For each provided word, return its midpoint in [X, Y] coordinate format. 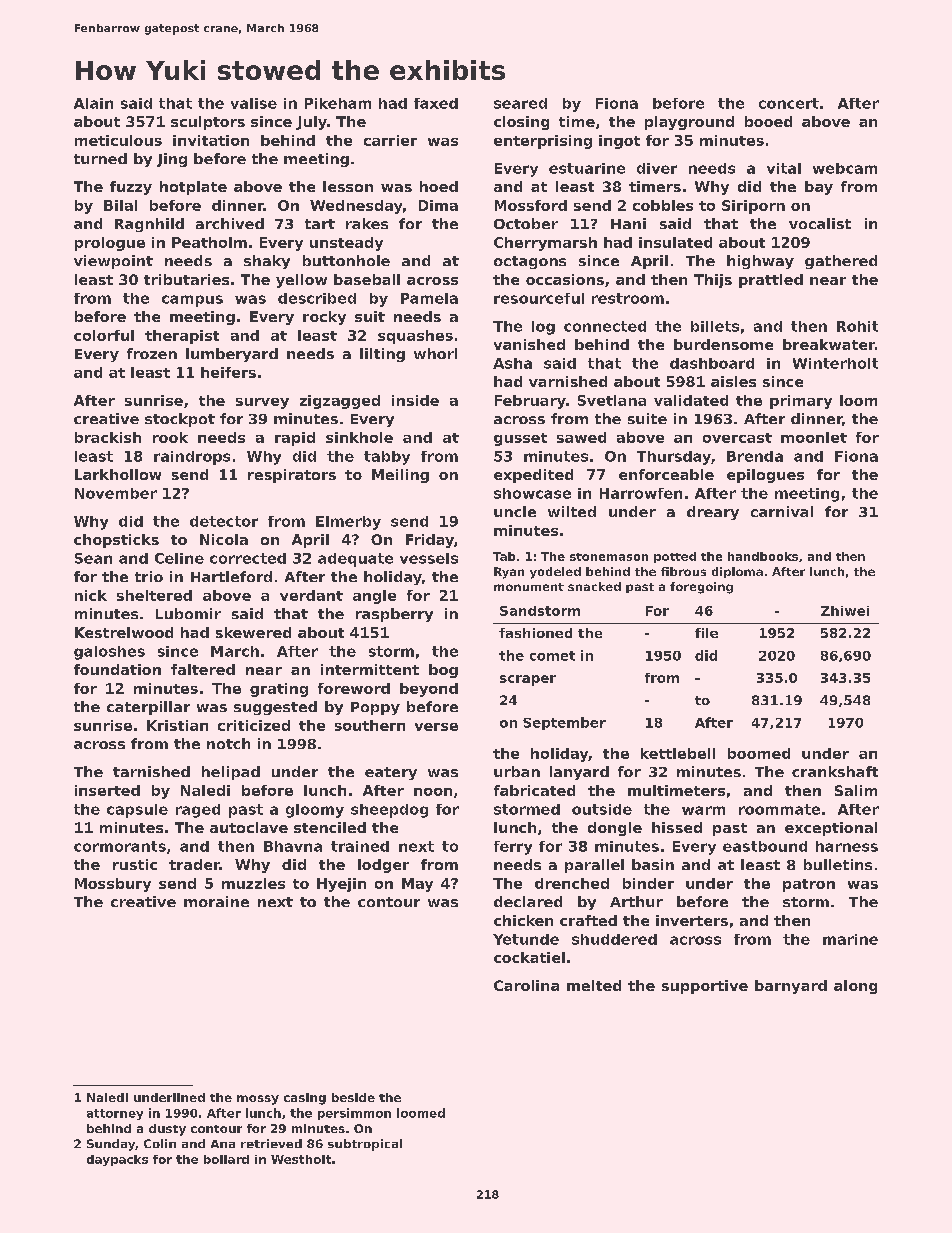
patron [809, 885]
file [706, 633]
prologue [110, 244]
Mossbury [113, 885]
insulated [675, 242]
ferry [513, 848]
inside [415, 400]
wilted [572, 511]
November [116, 493]
